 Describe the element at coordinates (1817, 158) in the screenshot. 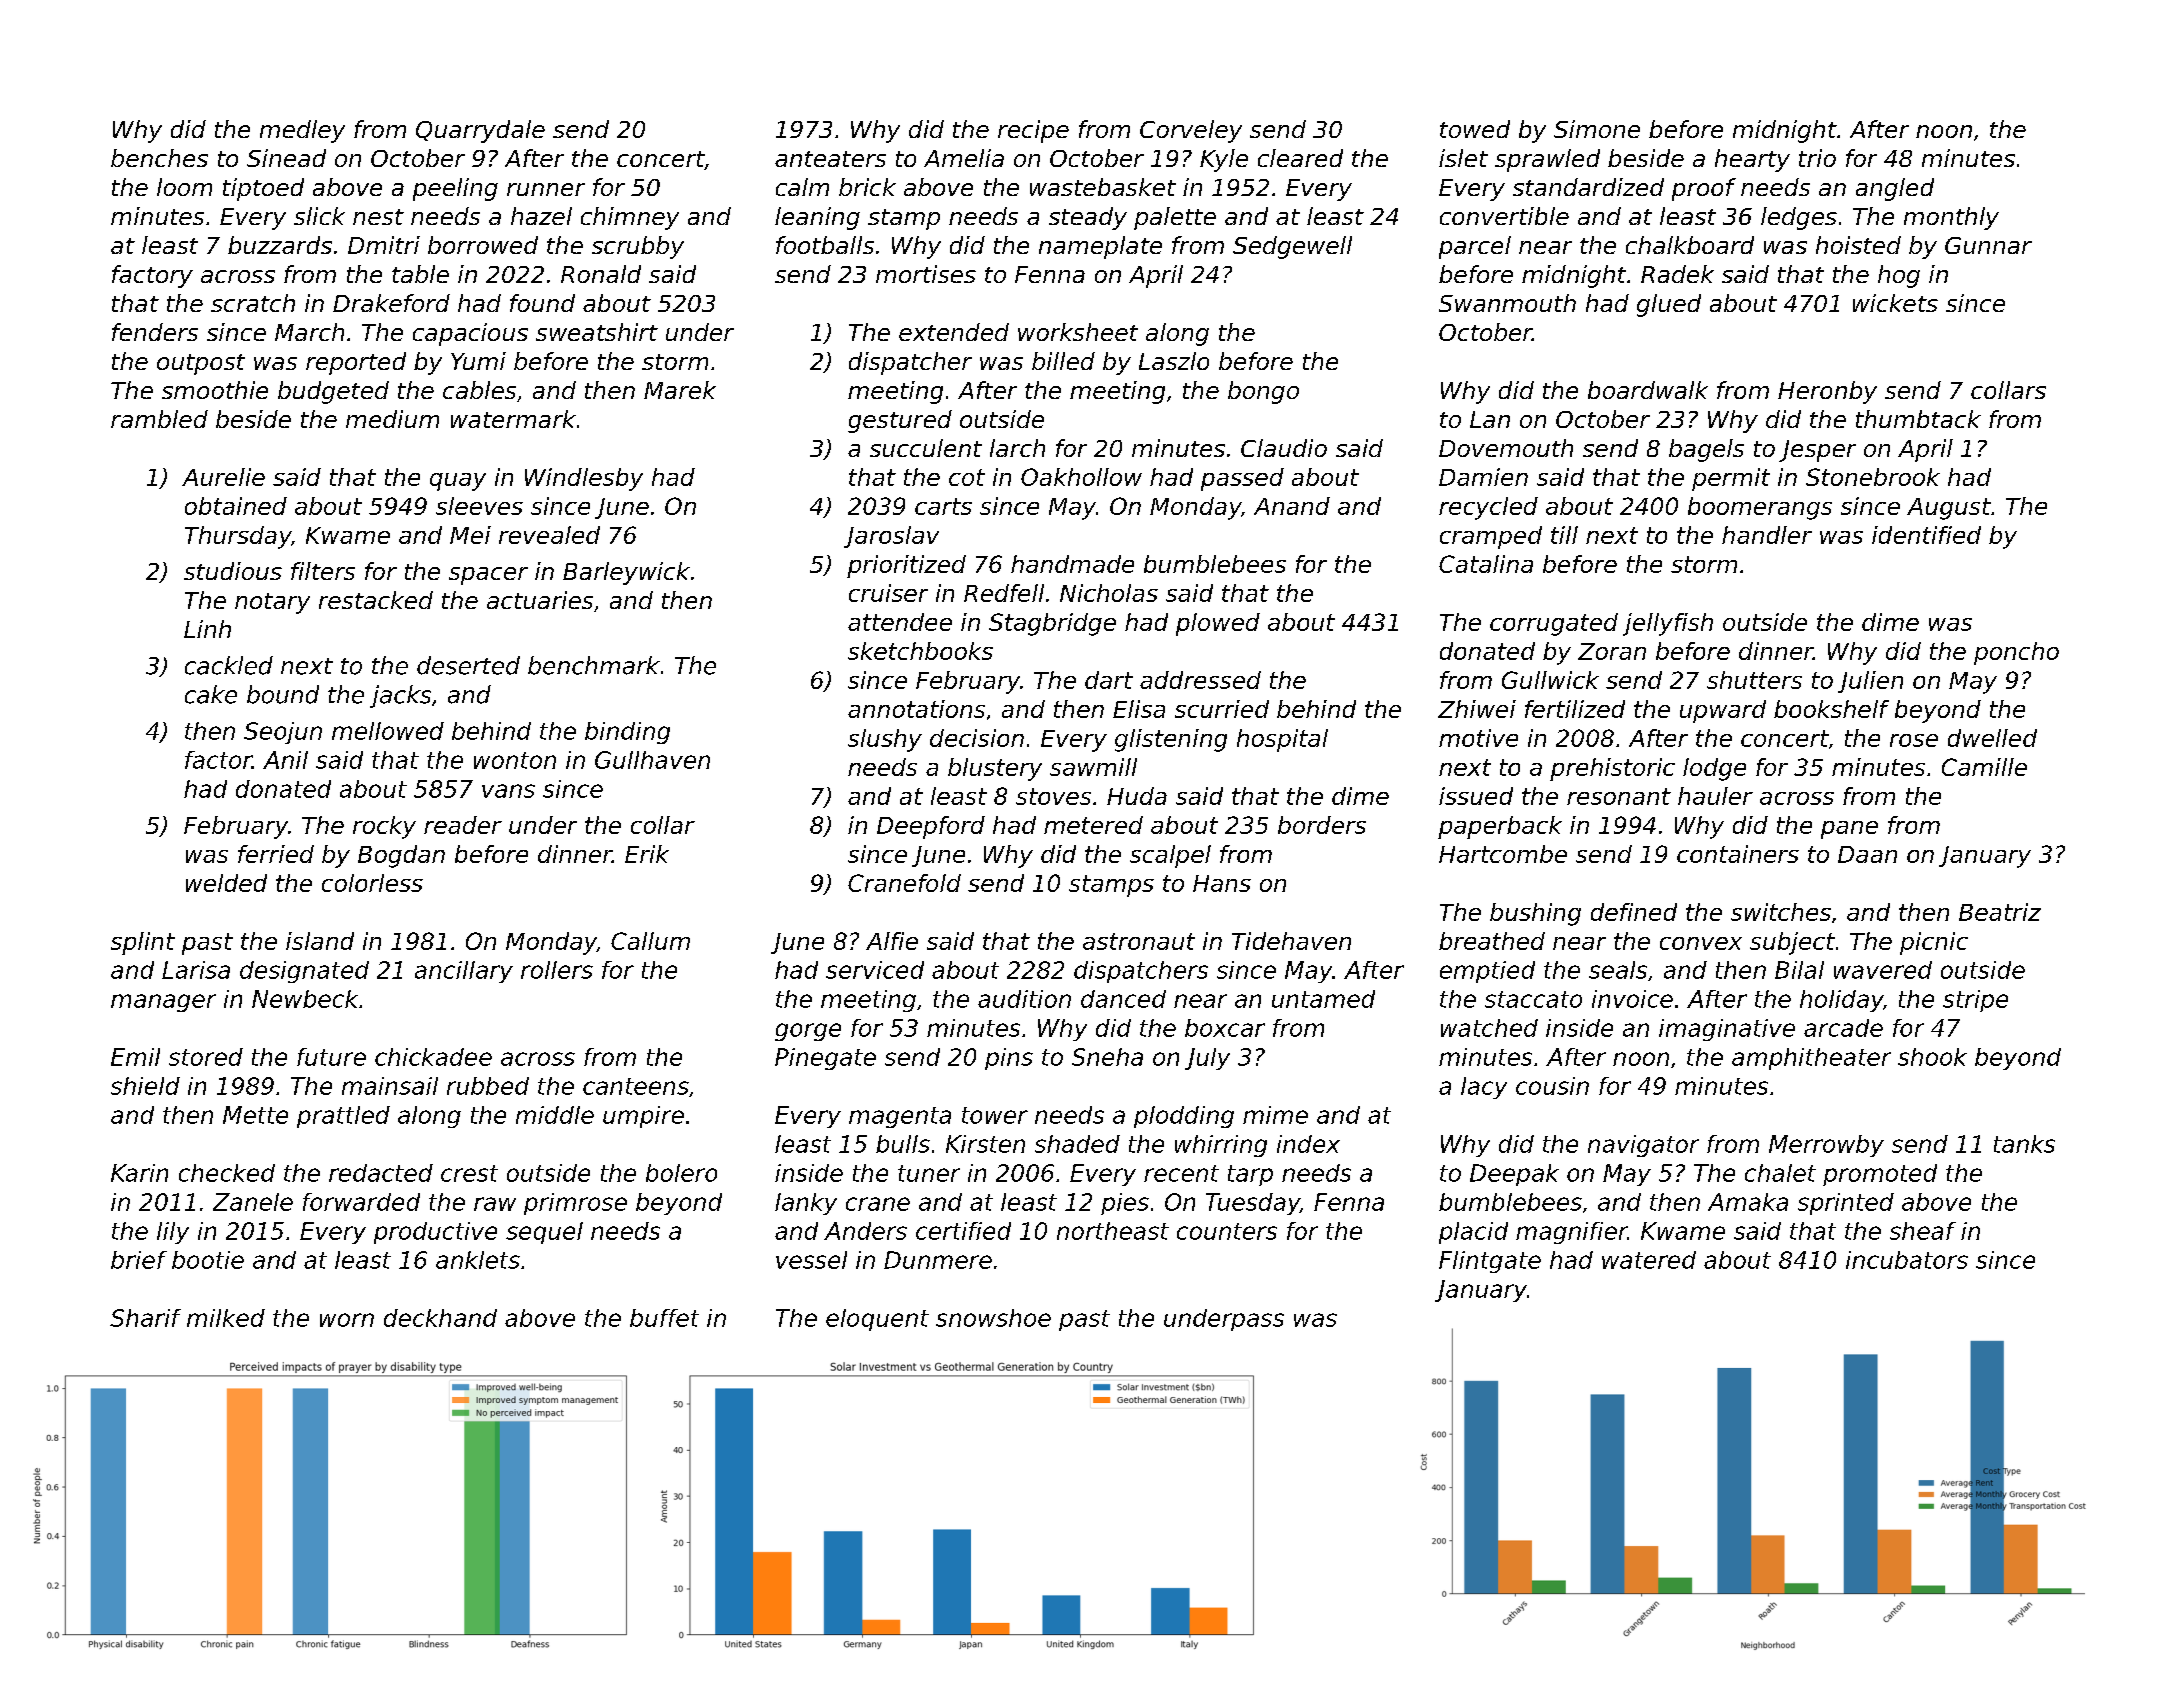

I see `trio` at that location.
